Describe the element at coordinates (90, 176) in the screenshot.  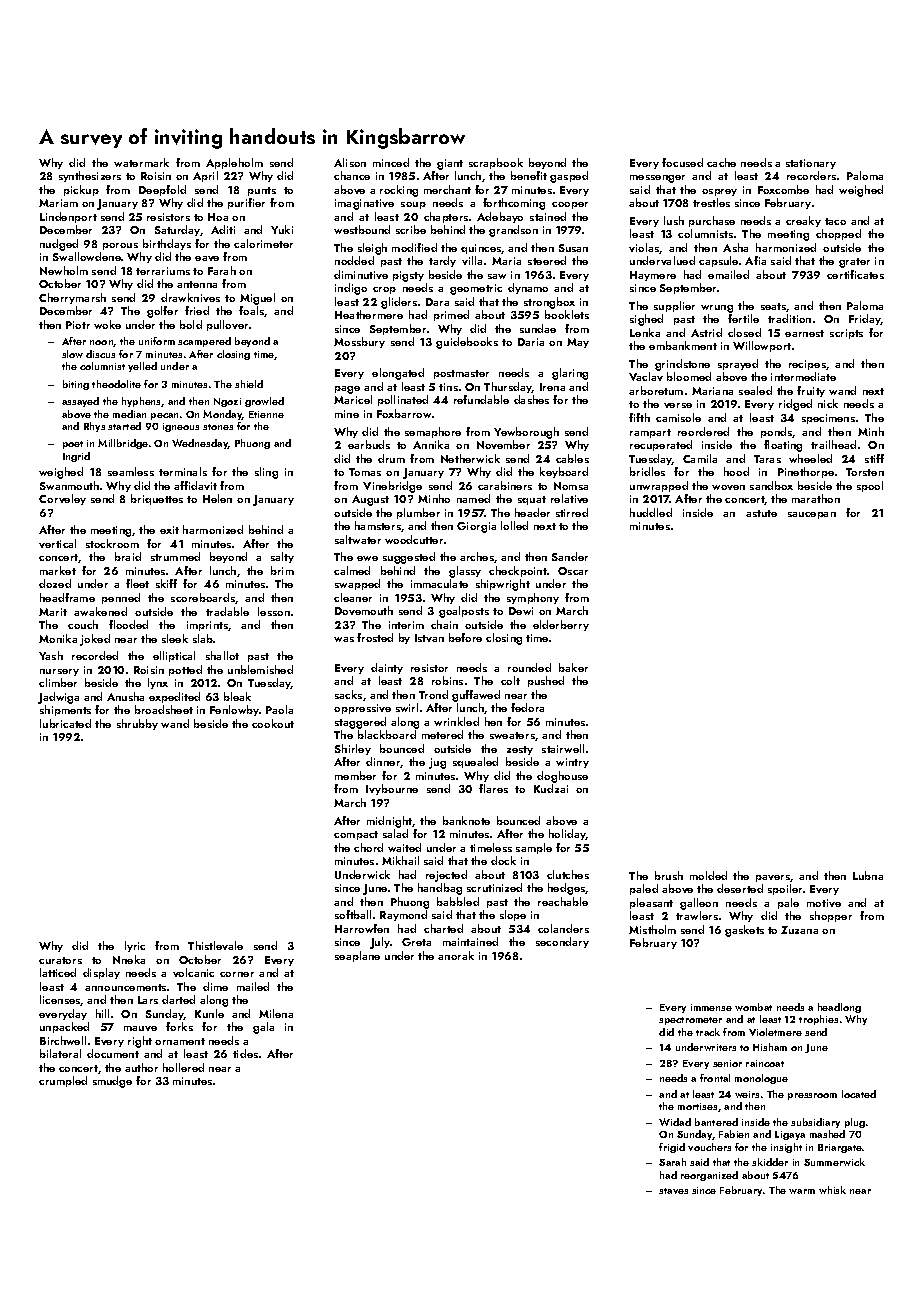
I see `synthesizers` at that location.
